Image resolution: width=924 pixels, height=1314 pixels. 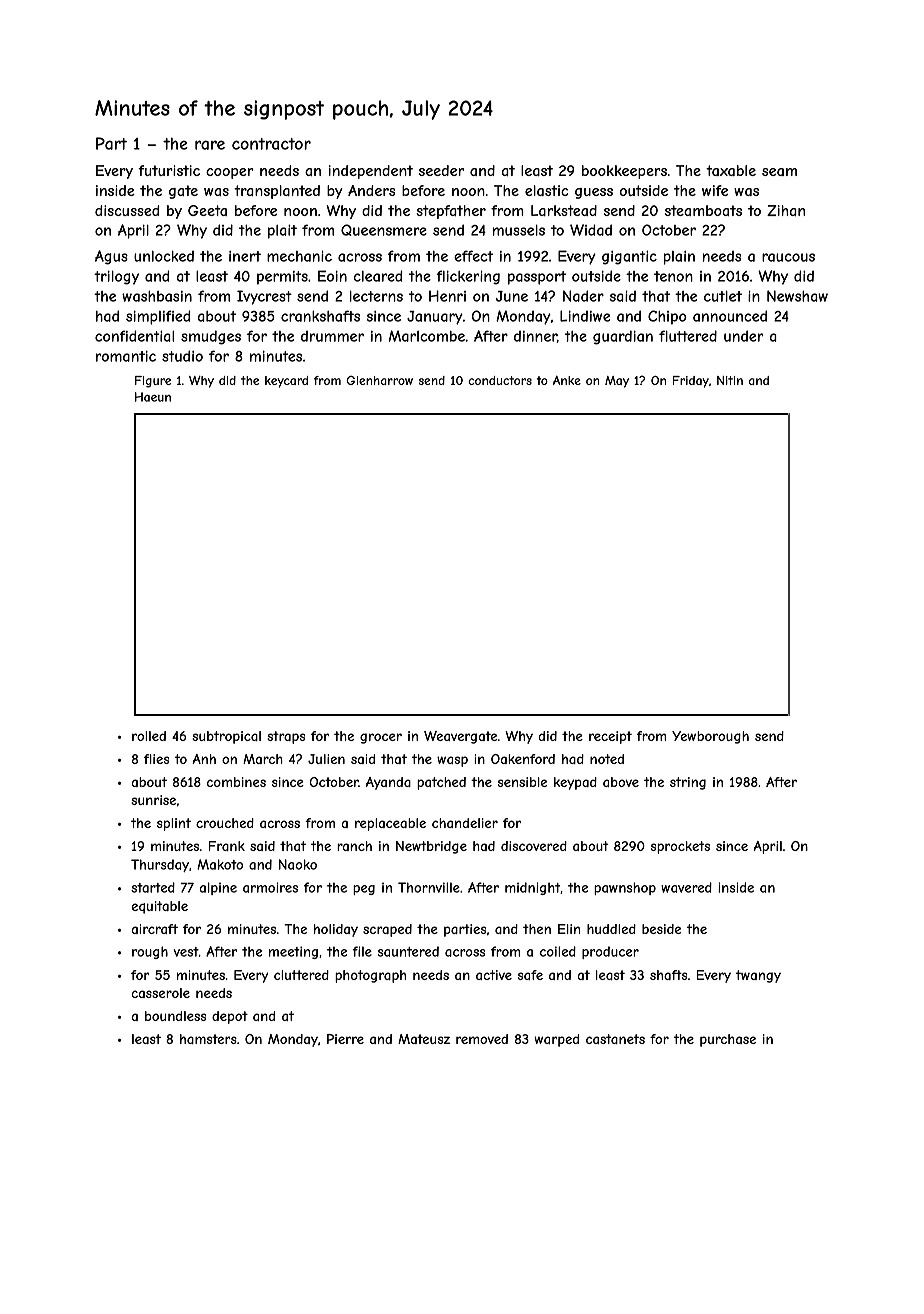 What do you see at coordinates (482, 1039) in the screenshot?
I see `removed` at bounding box center [482, 1039].
